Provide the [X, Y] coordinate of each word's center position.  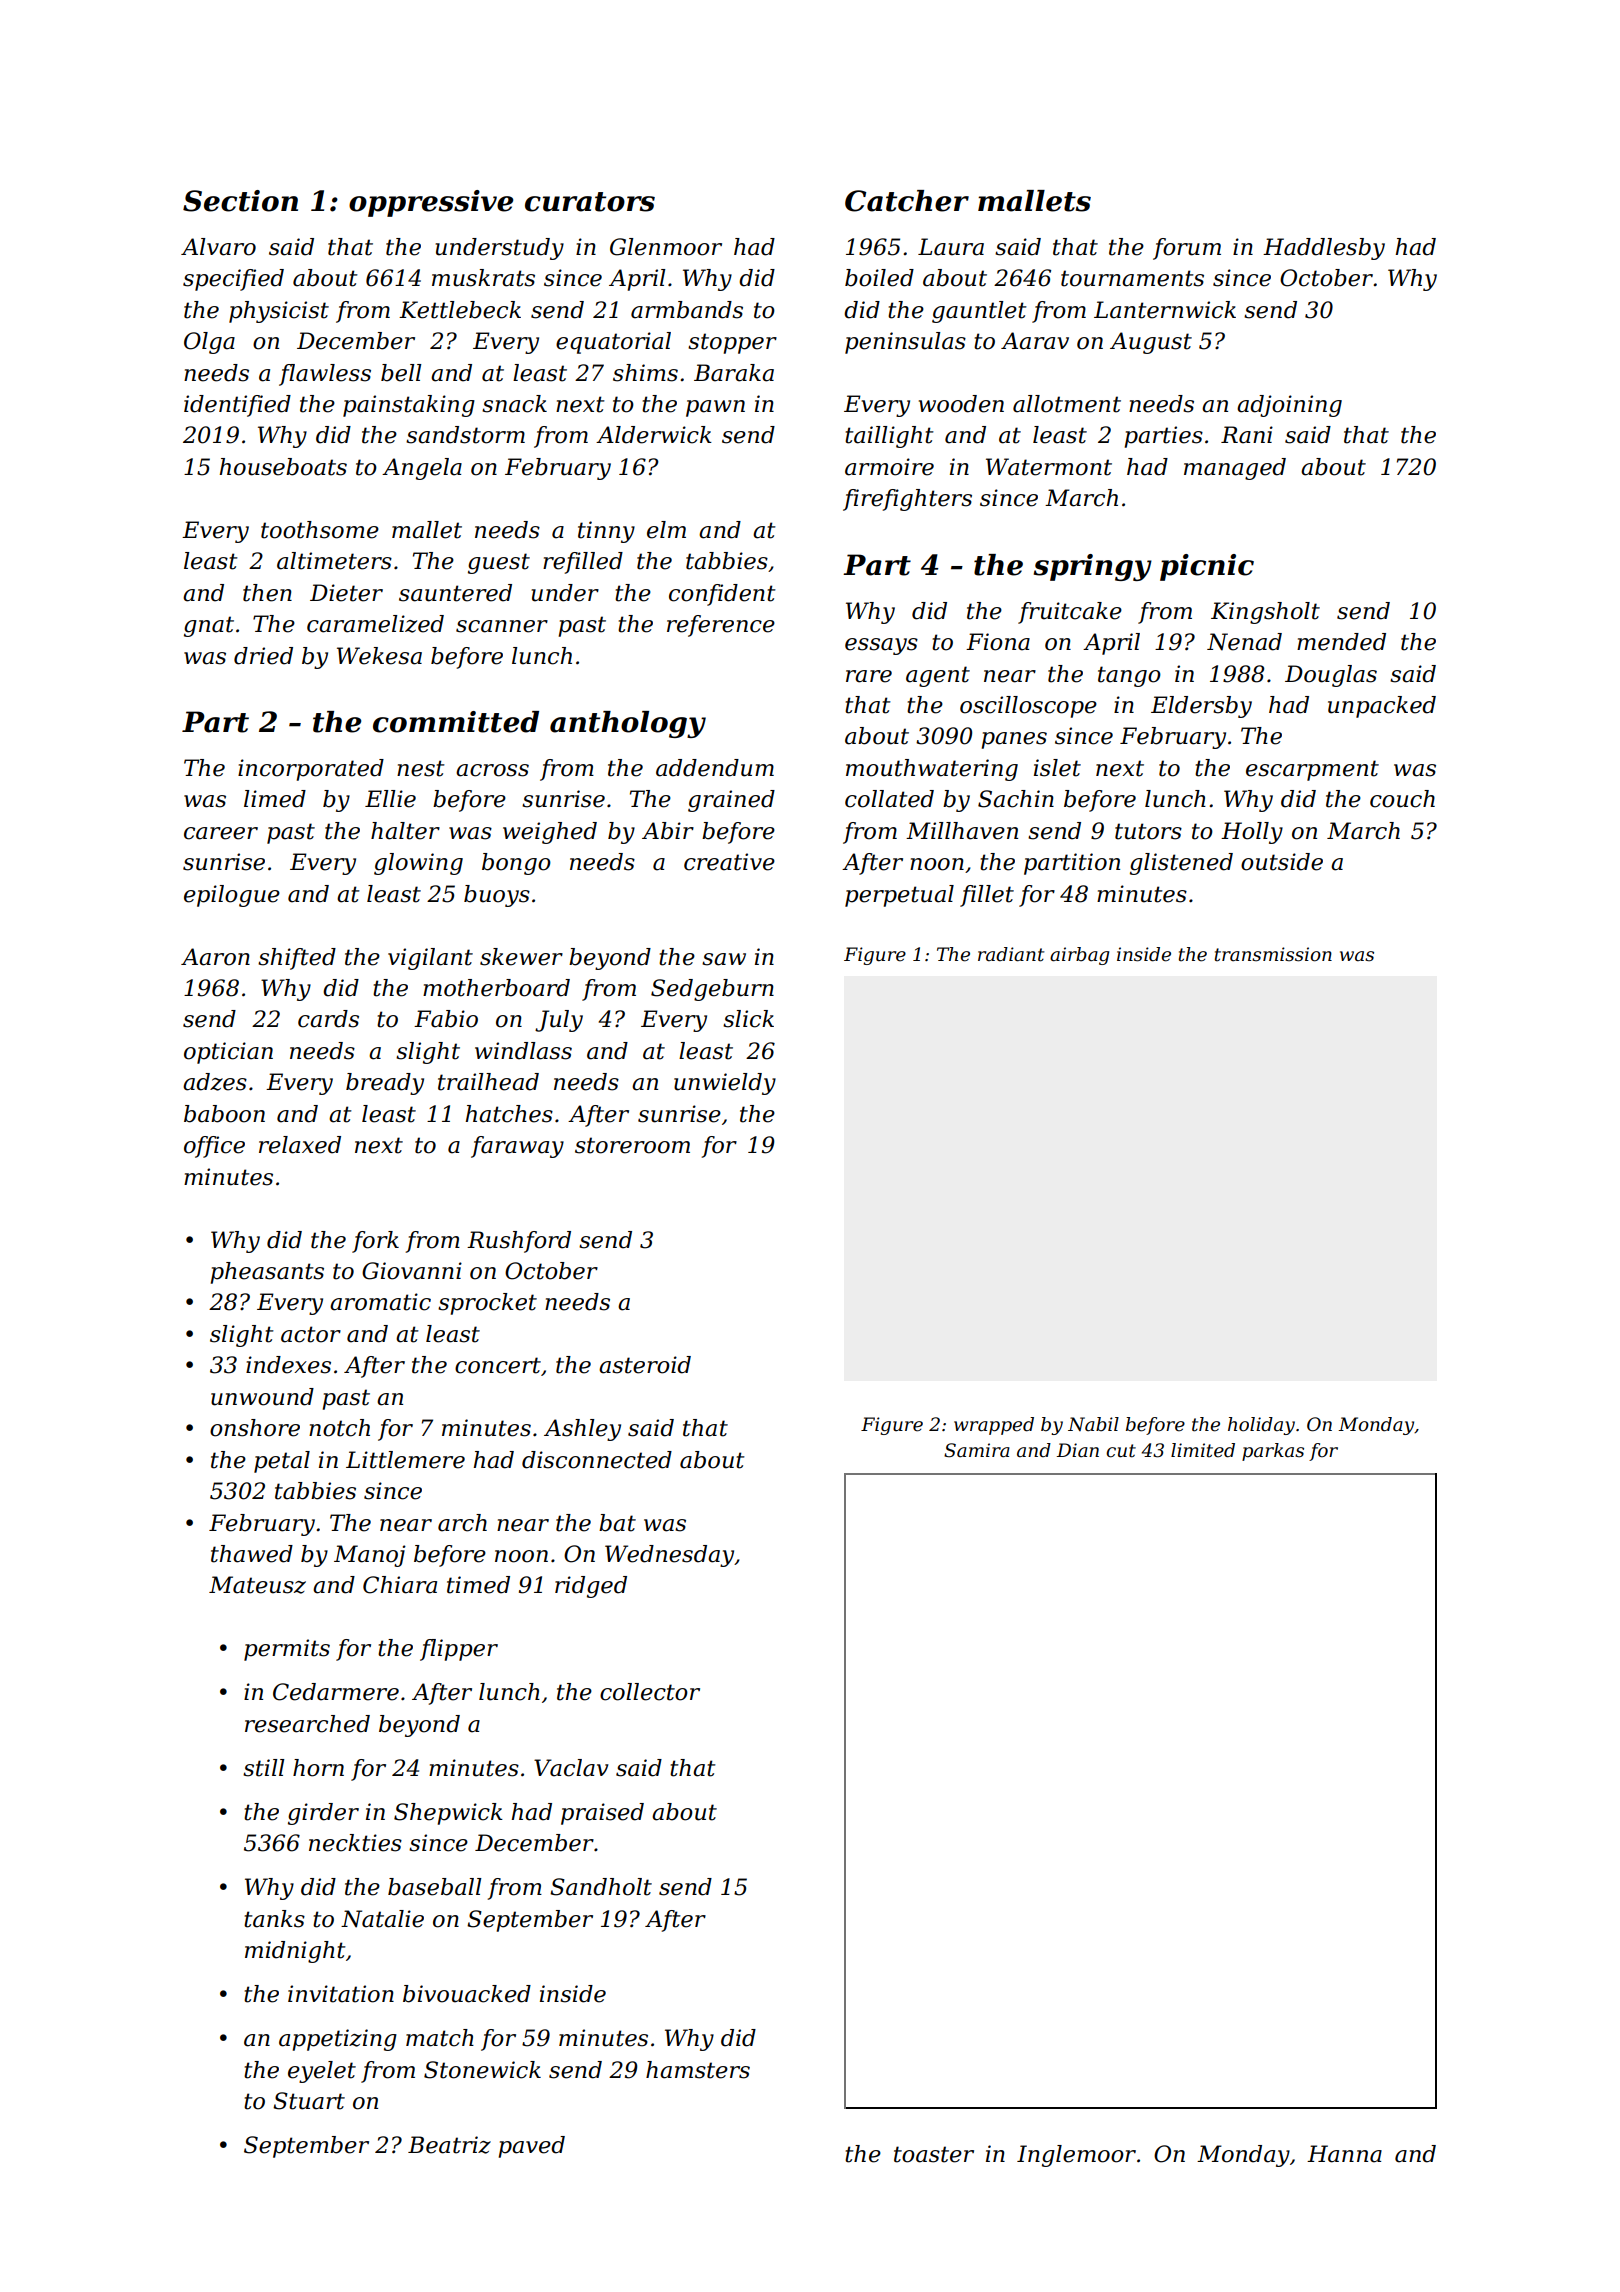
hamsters [698, 2070]
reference [721, 626]
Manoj [370, 1556]
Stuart [309, 2101]
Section [240, 201]
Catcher [907, 201]
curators [590, 202]
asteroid [645, 1365]
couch [1402, 799]
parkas [1273, 1452]
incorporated [311, 770]
